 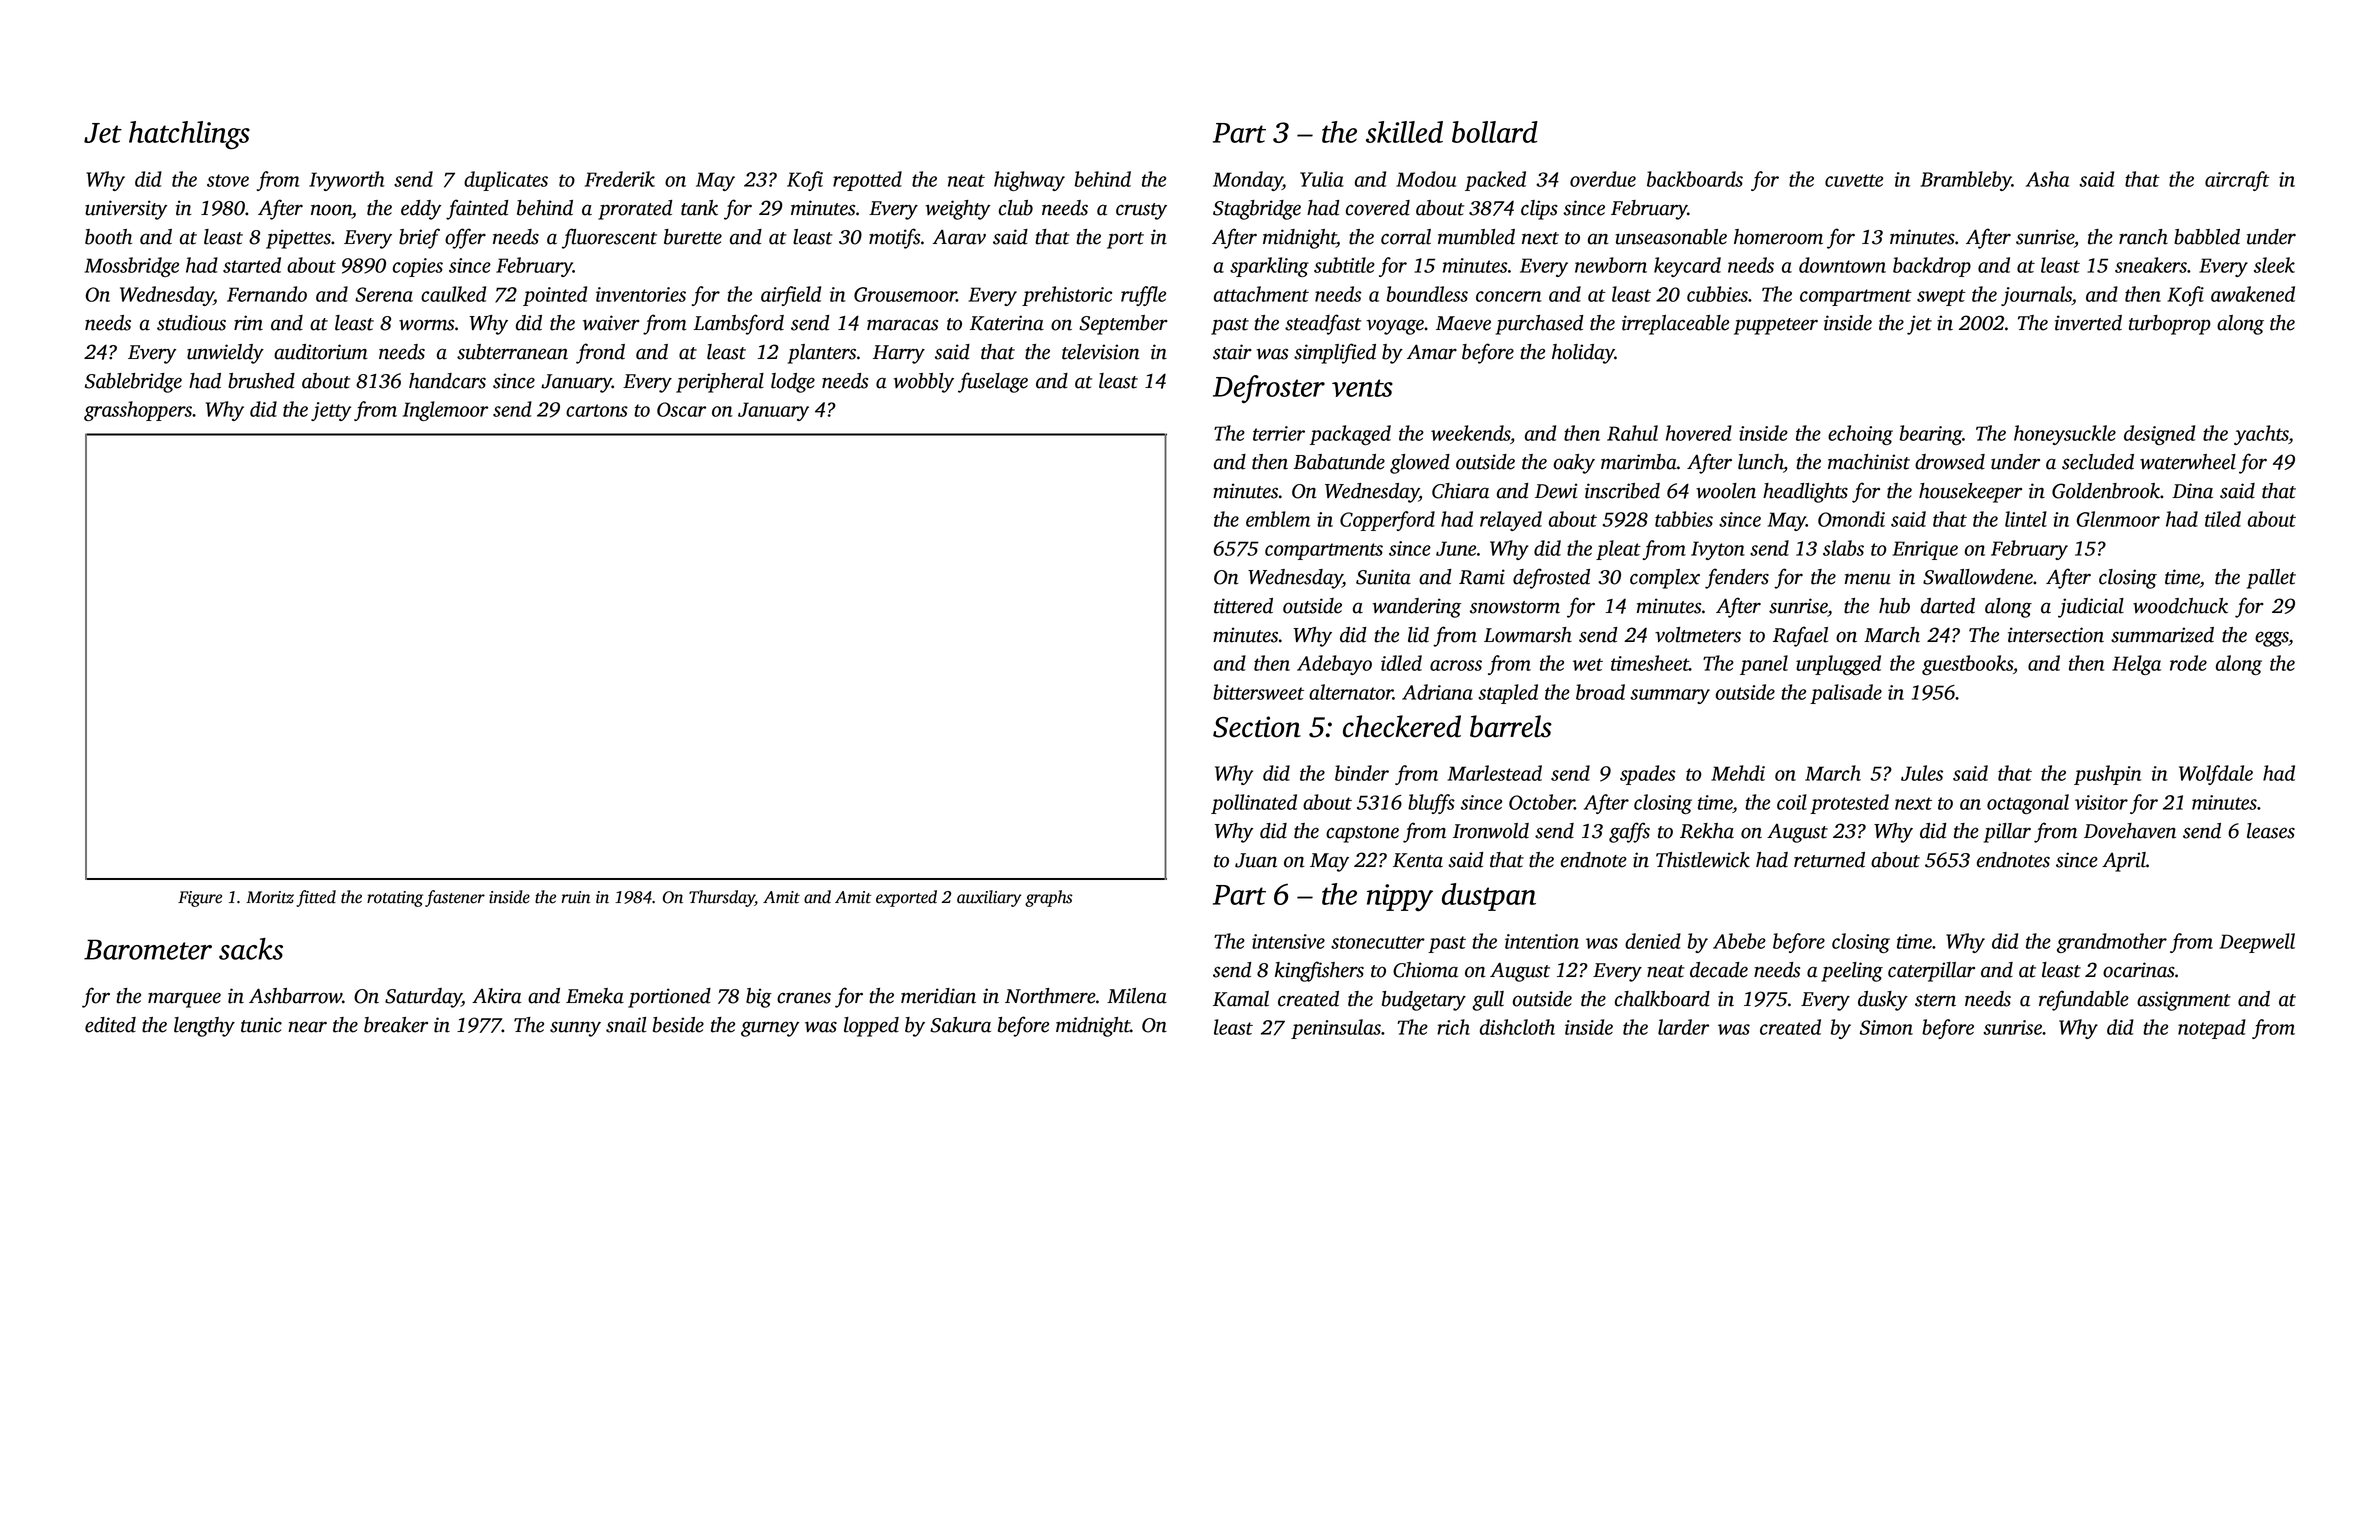 What do you see at coordinates (597, 410) in the screenshot?
I see `cartons` at bounding box center [597, 410].
